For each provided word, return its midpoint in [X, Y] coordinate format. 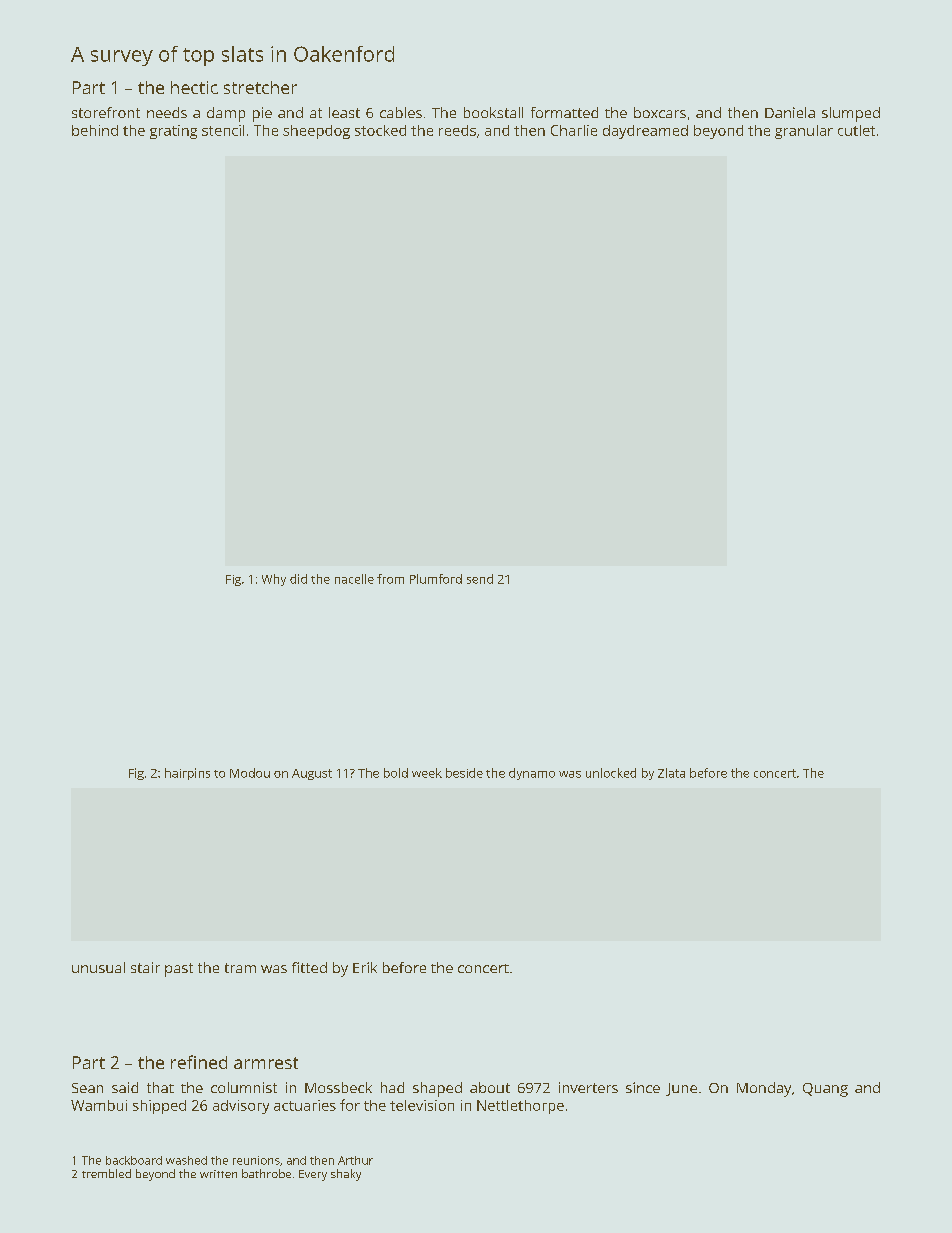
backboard [134, 1160]
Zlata [671, 773]
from [390, 579]
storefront [106, 112]
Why [274, 580]
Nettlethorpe [520, 1107]
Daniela [790, 112]
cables [401, 112]
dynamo [532, 774]
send [480, 579]
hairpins [187, 774]
